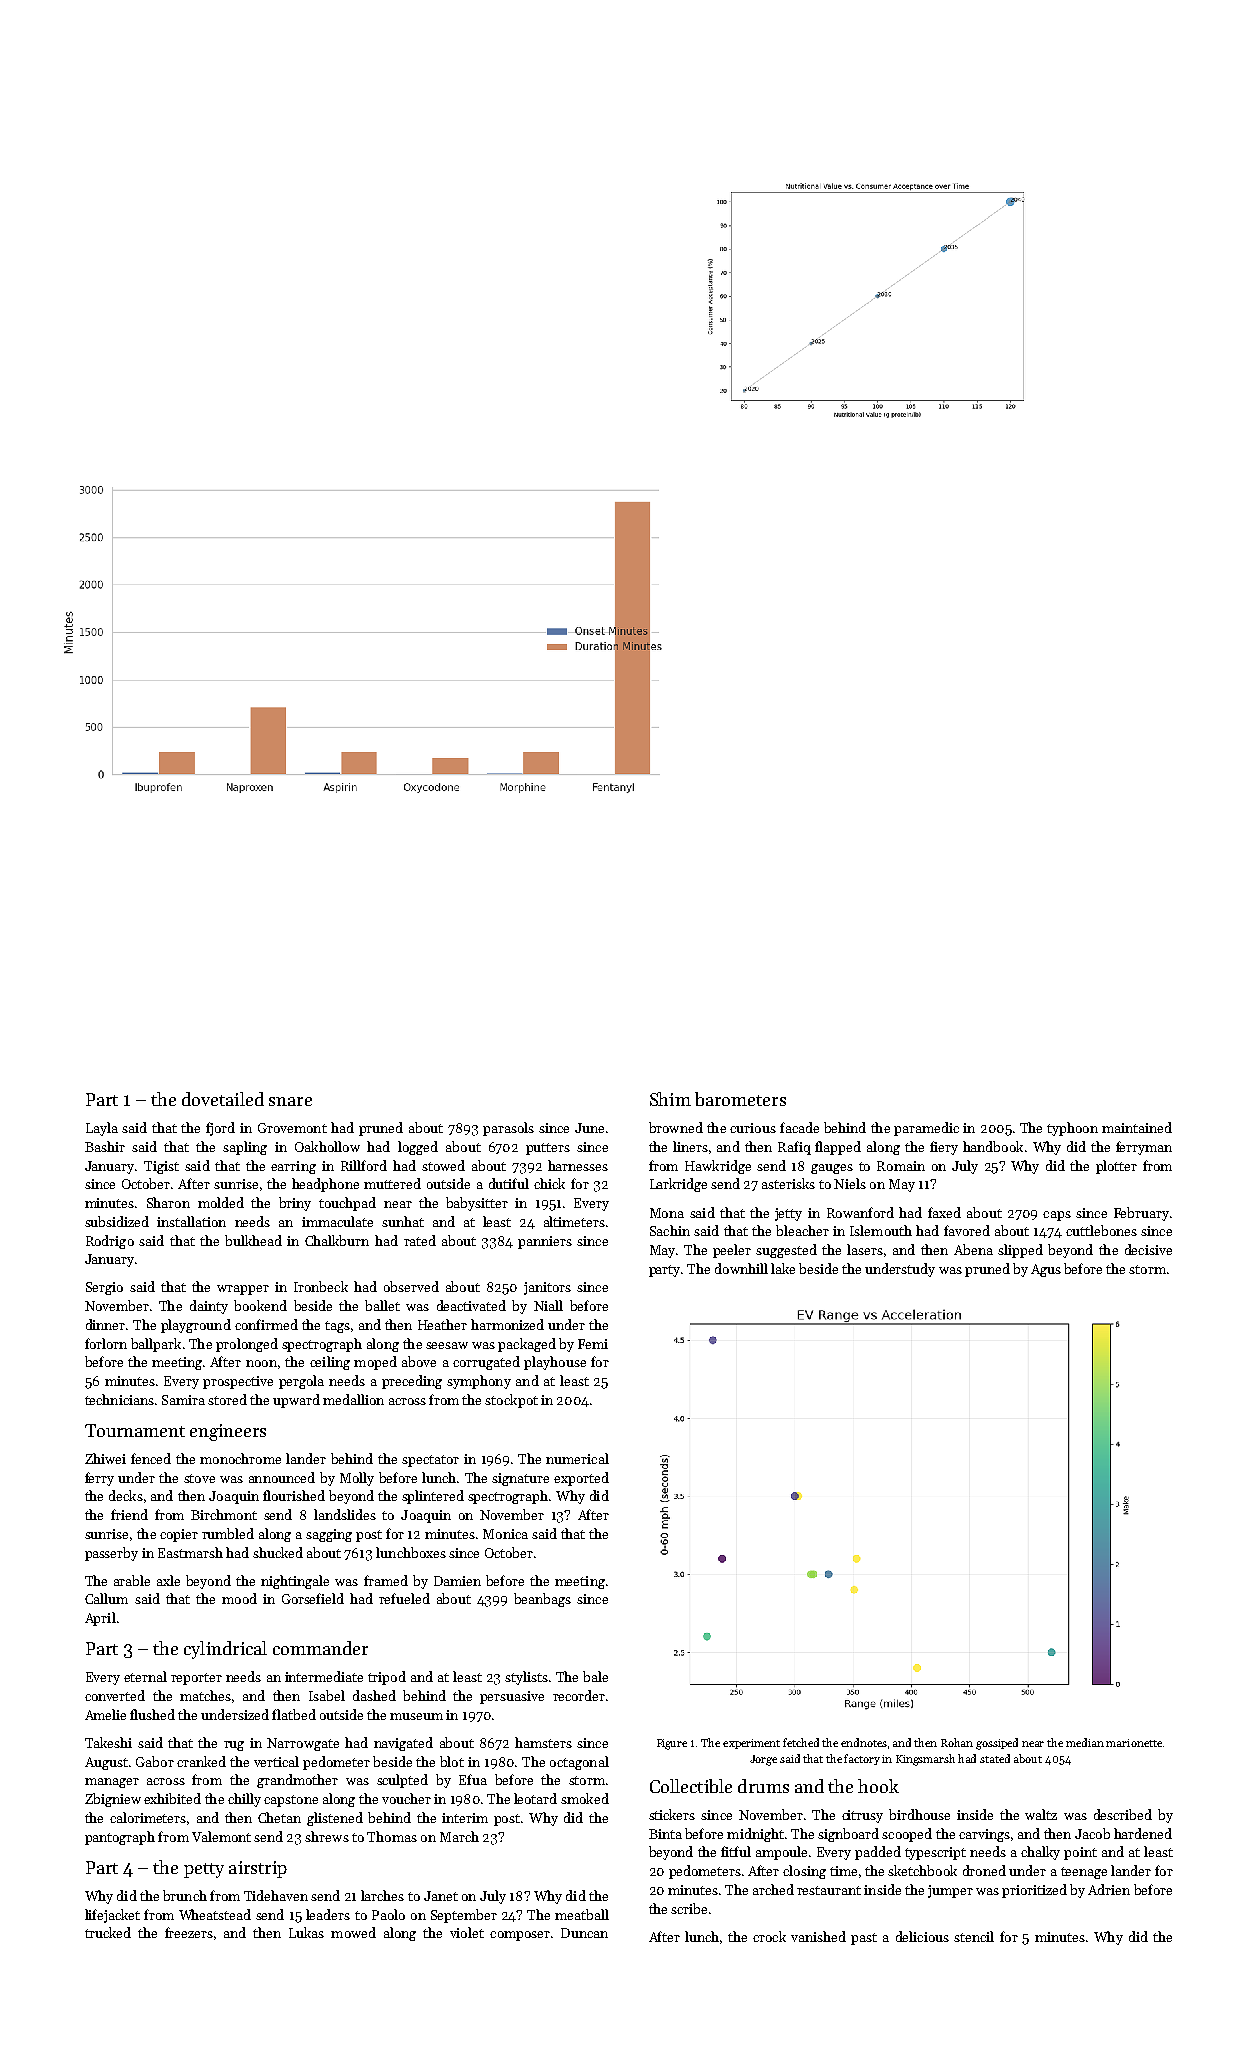 The height and width of the page is (2070, 1257). What do you see at coordinates (670, 1099) in the page?
I see `Shim` at bounding box center [670, 1099].
